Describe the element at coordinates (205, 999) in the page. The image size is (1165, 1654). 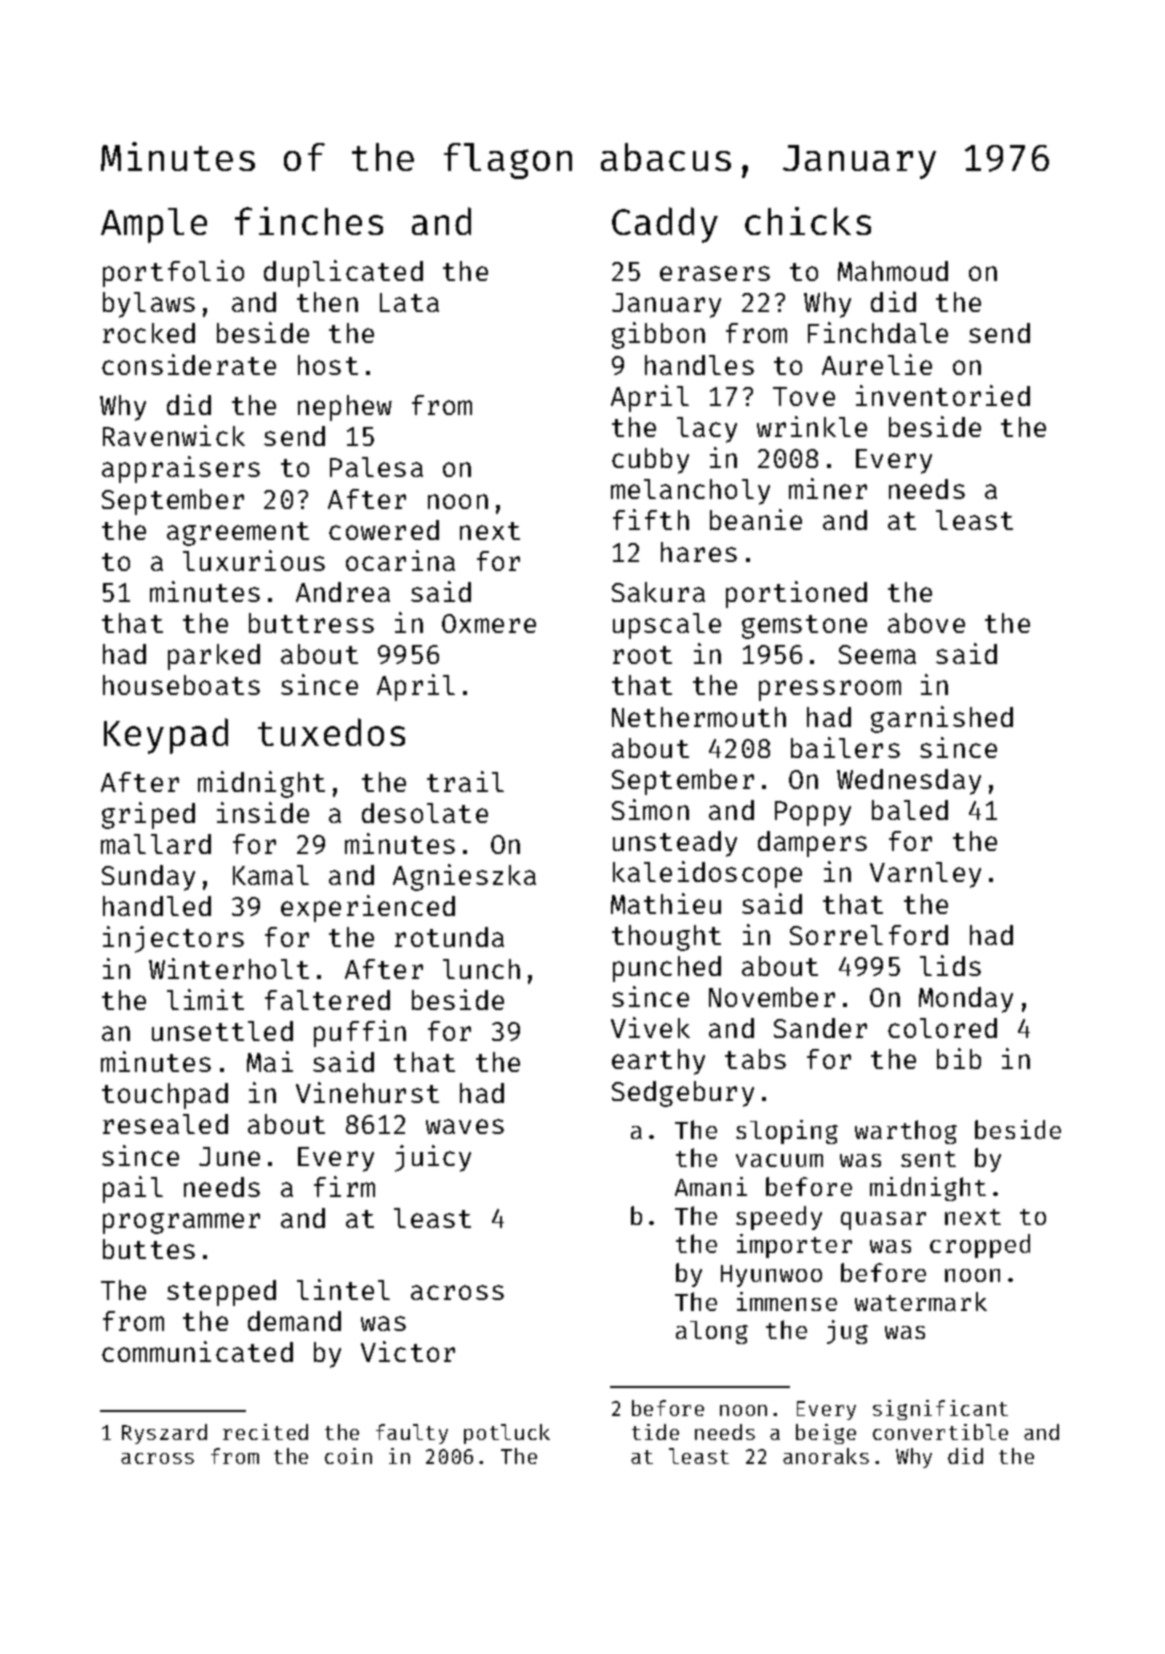
I see `limit` at that location.
